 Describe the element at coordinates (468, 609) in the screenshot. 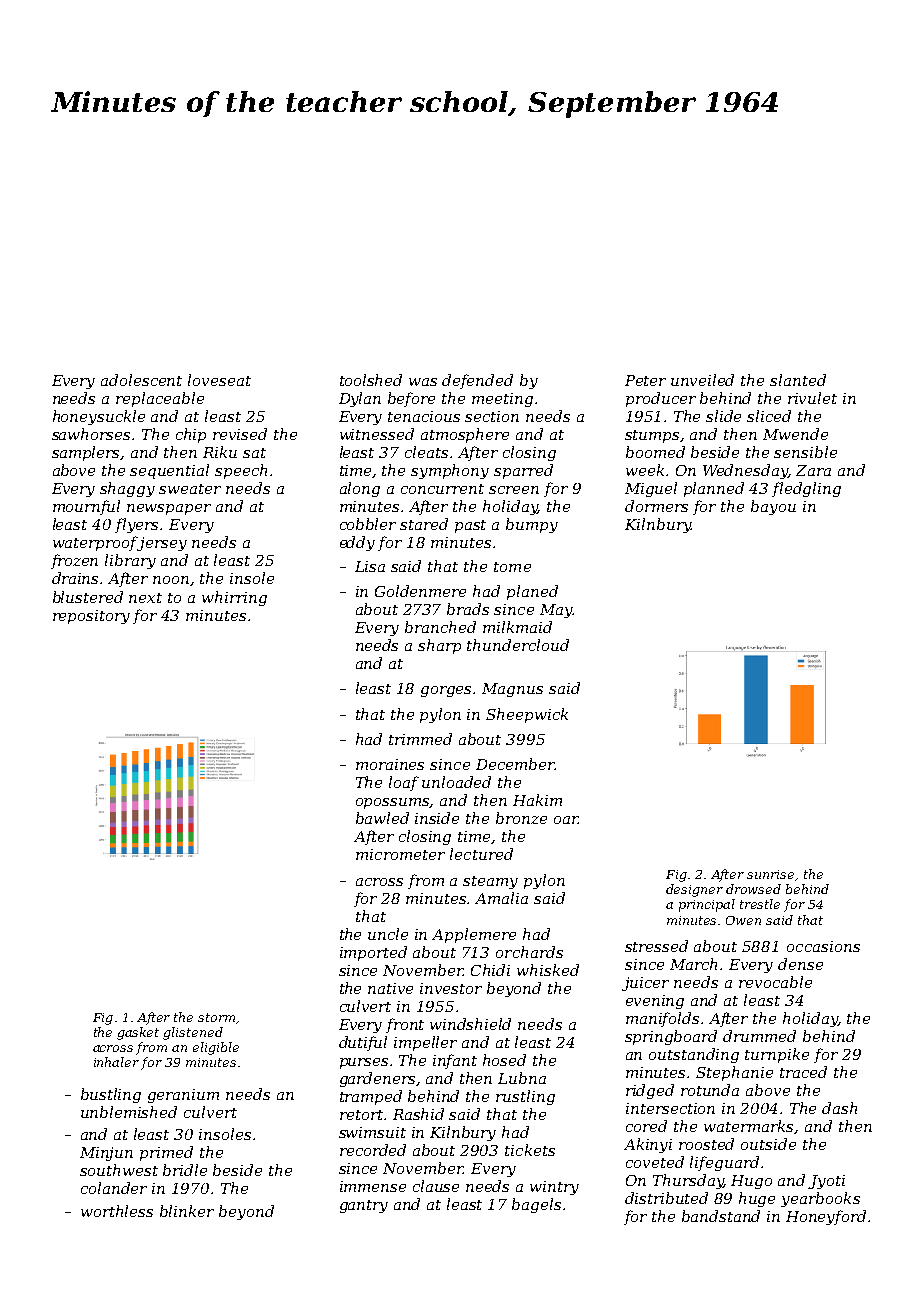

I see `brads` at that location.
